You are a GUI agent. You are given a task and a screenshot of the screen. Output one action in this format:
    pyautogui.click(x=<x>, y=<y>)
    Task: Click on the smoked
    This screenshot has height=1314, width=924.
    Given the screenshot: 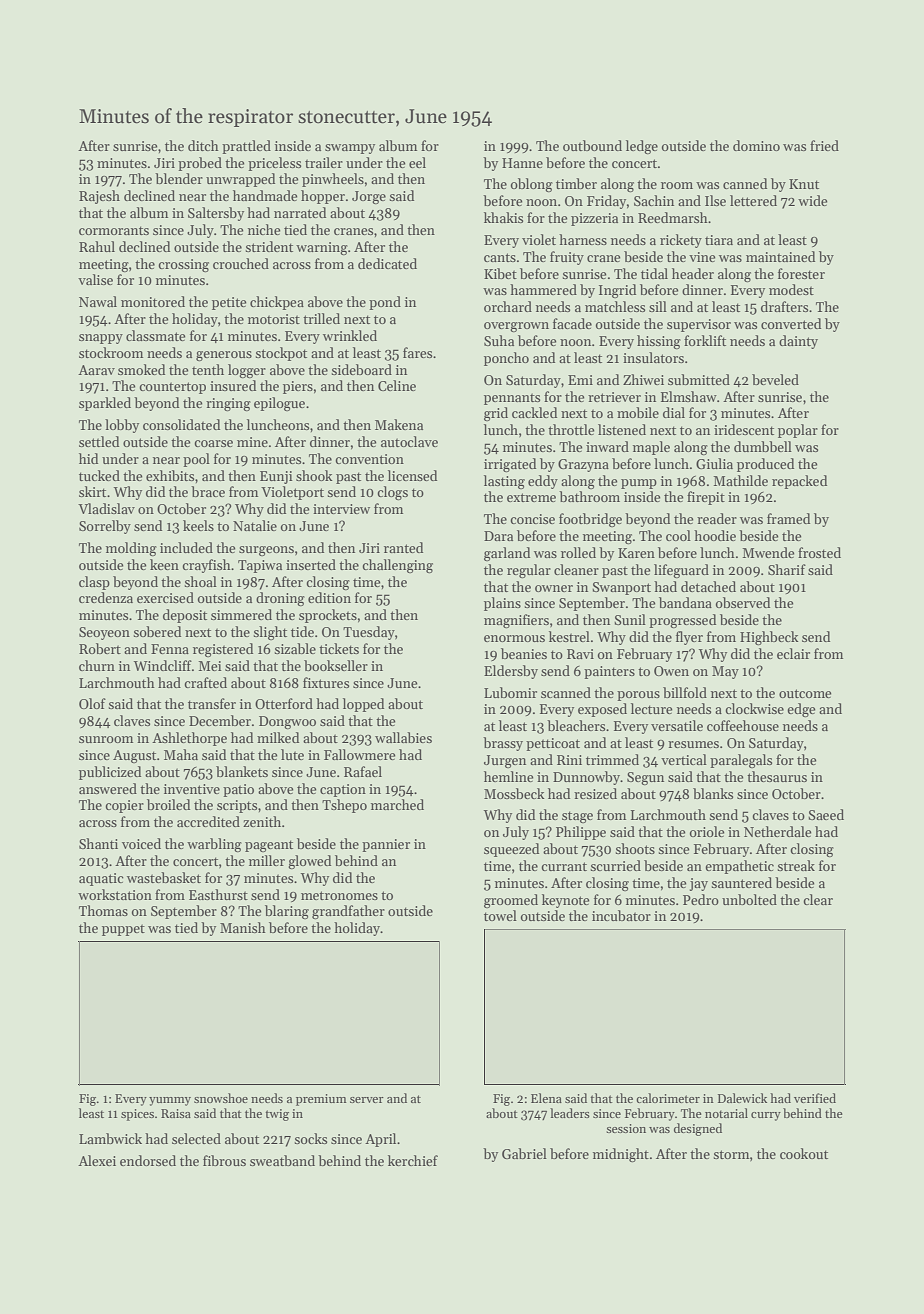 What is the action you would take?
    pyautogui.click(x=141, y=369)
